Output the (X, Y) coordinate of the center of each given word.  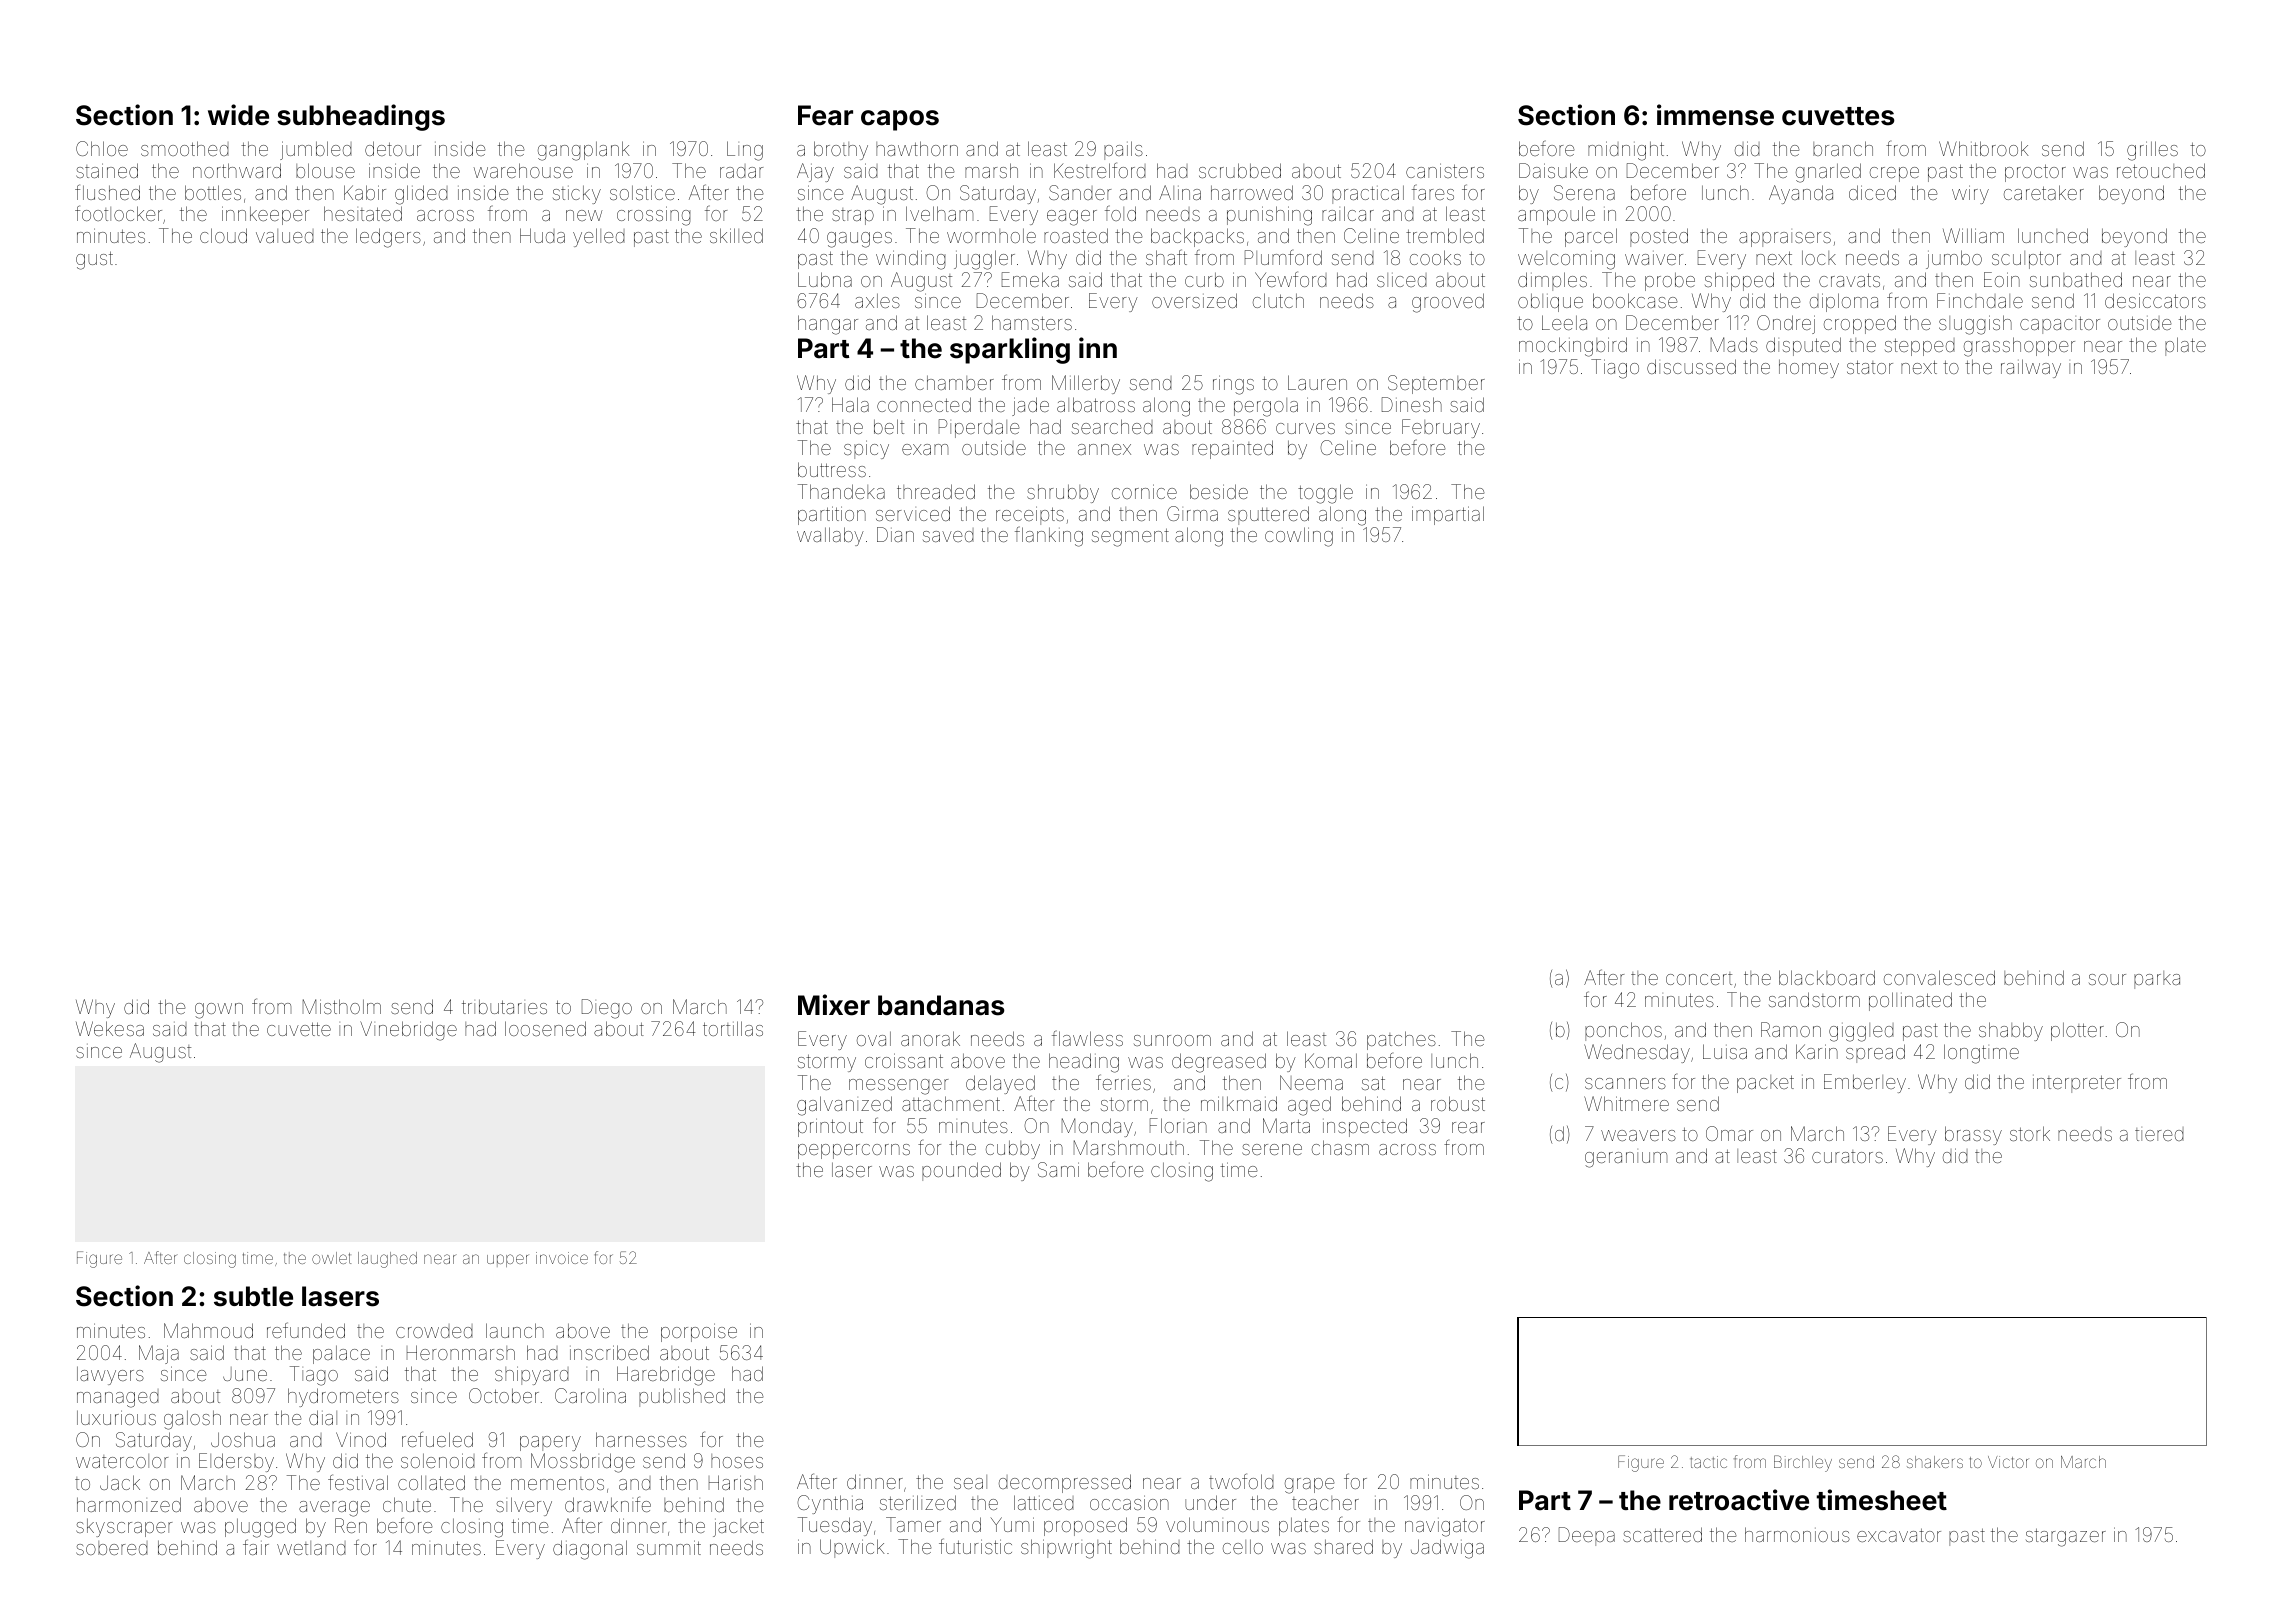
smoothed (185, 148)
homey (1809, 368)
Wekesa (110, 1028)
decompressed (1065, 1483)
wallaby (830, 536)
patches (1401, 1040)
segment (1130, 537)
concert (1699, 978)
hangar (828, 325)
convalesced (1939, 977)
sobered (112, 1548)
